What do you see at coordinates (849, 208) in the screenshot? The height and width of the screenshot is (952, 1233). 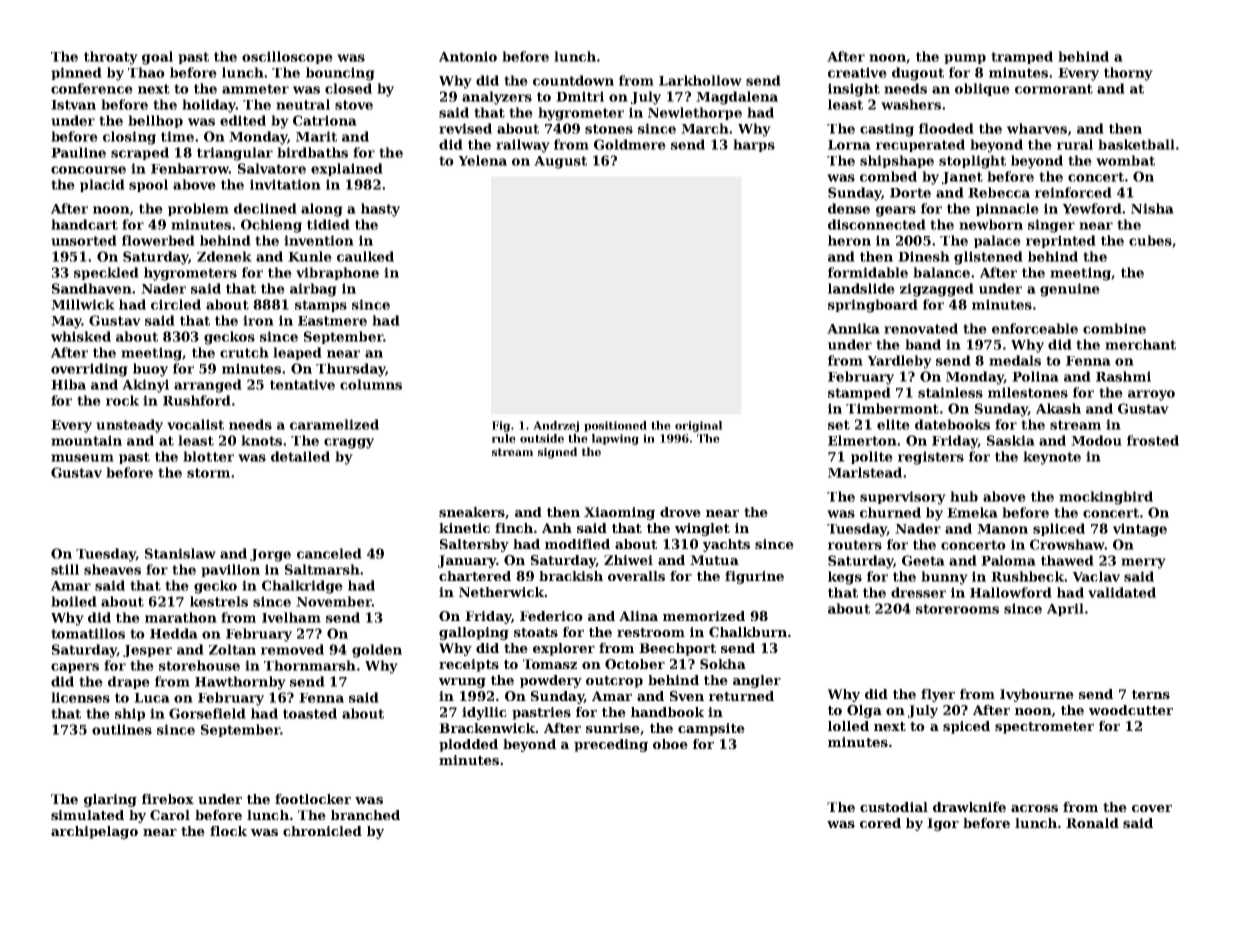 I see `dense` at bounding box center [849, 208].
